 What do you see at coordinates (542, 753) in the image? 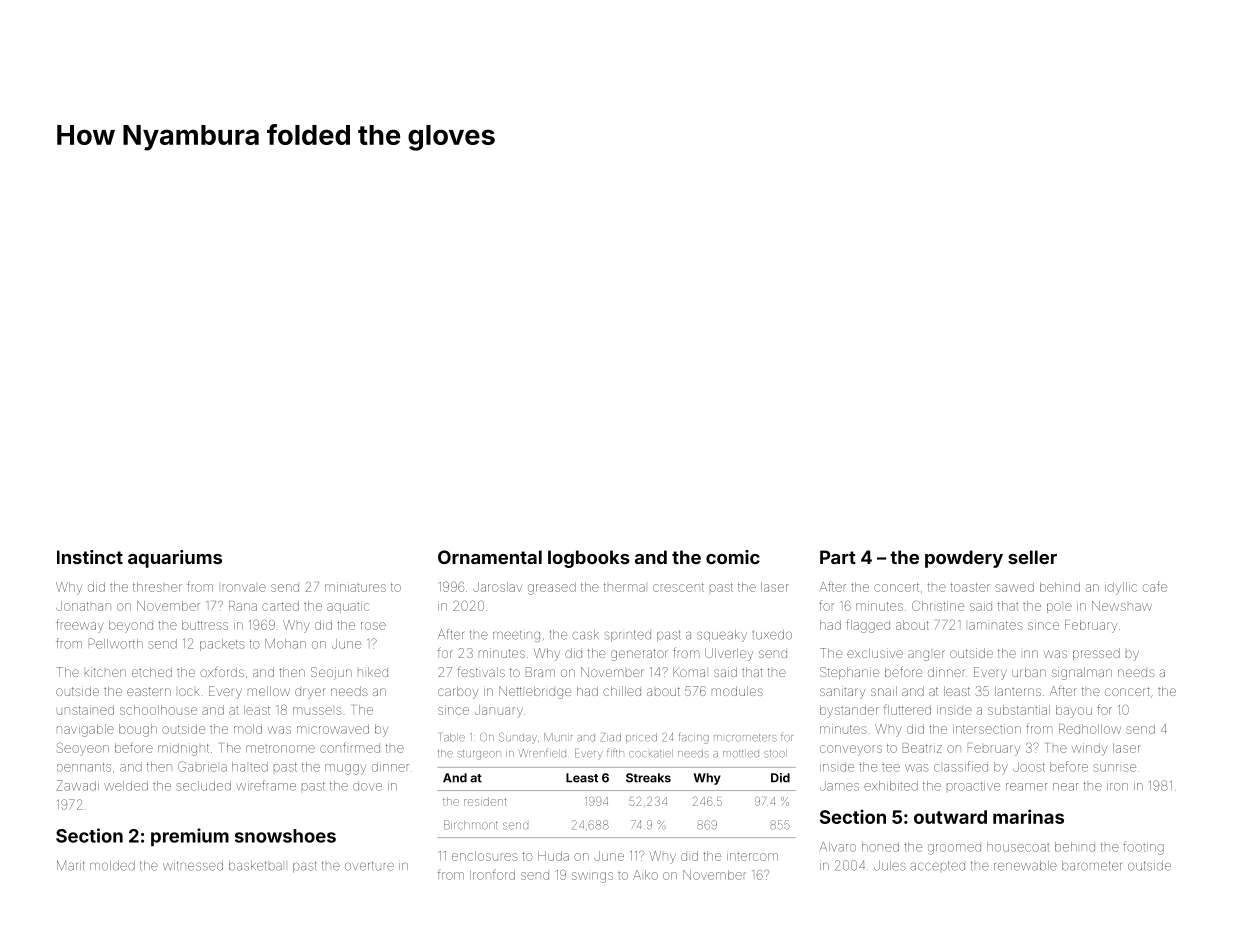
I see `Wrenfield` at bounding box center [542, 753].
